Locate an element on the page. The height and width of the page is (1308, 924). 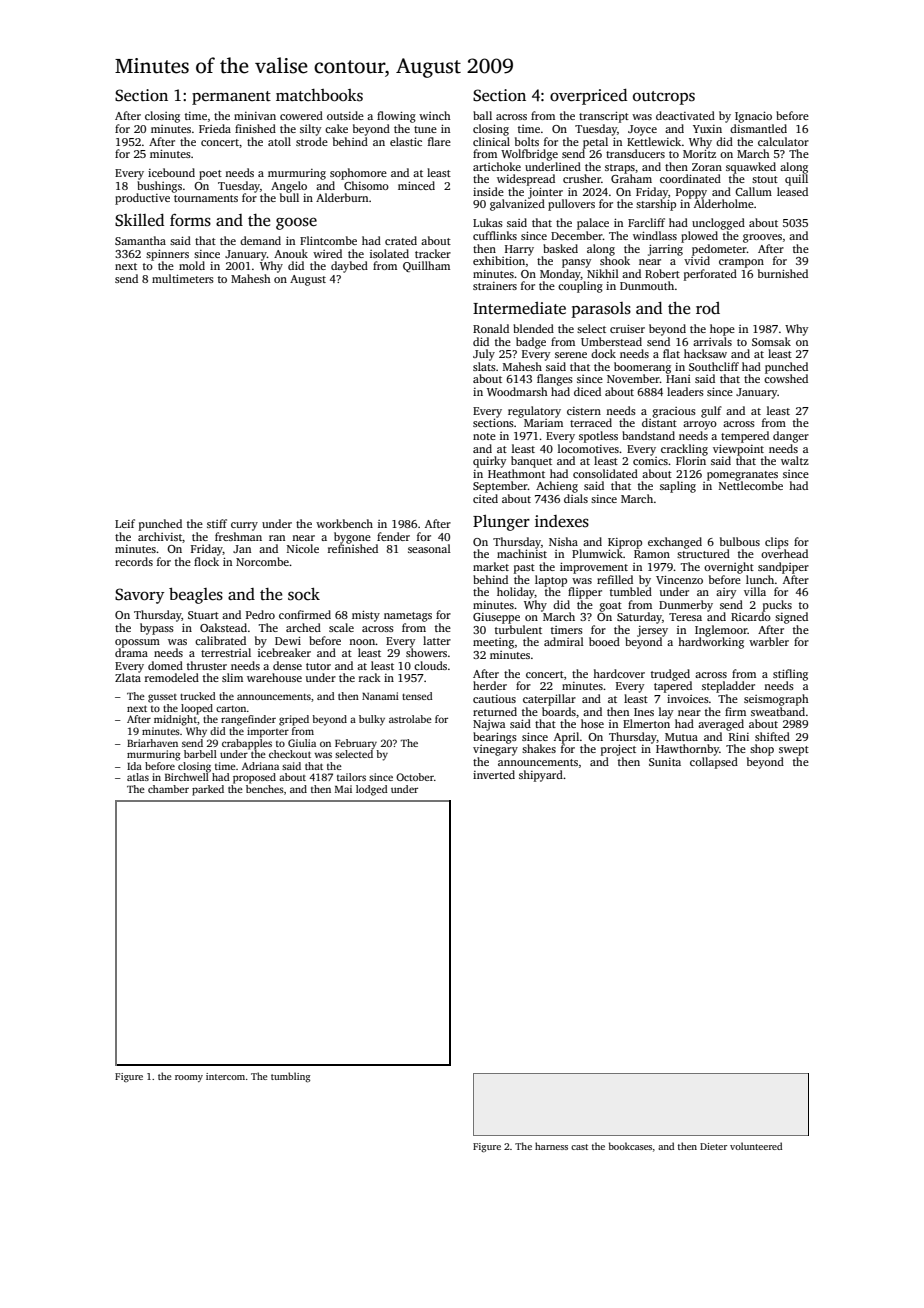
flock is located at coordinates (206, 561).
